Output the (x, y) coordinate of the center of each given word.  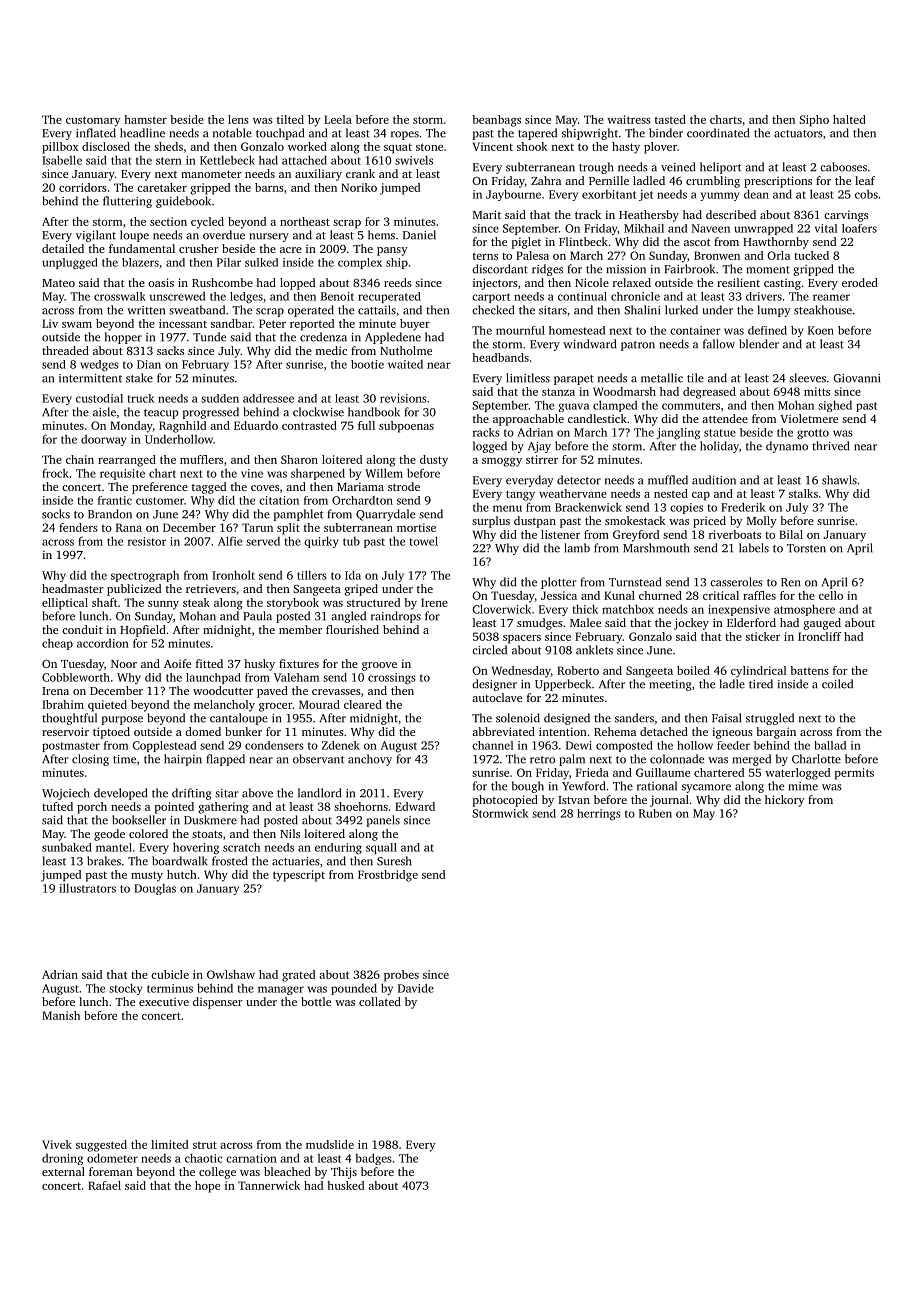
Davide (416, 988)
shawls (839, 480)
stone (429, 147)
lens (238, 119)
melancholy (224, 706)
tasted (670, 119)
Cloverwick (501, 609)
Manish (61, 1015)
